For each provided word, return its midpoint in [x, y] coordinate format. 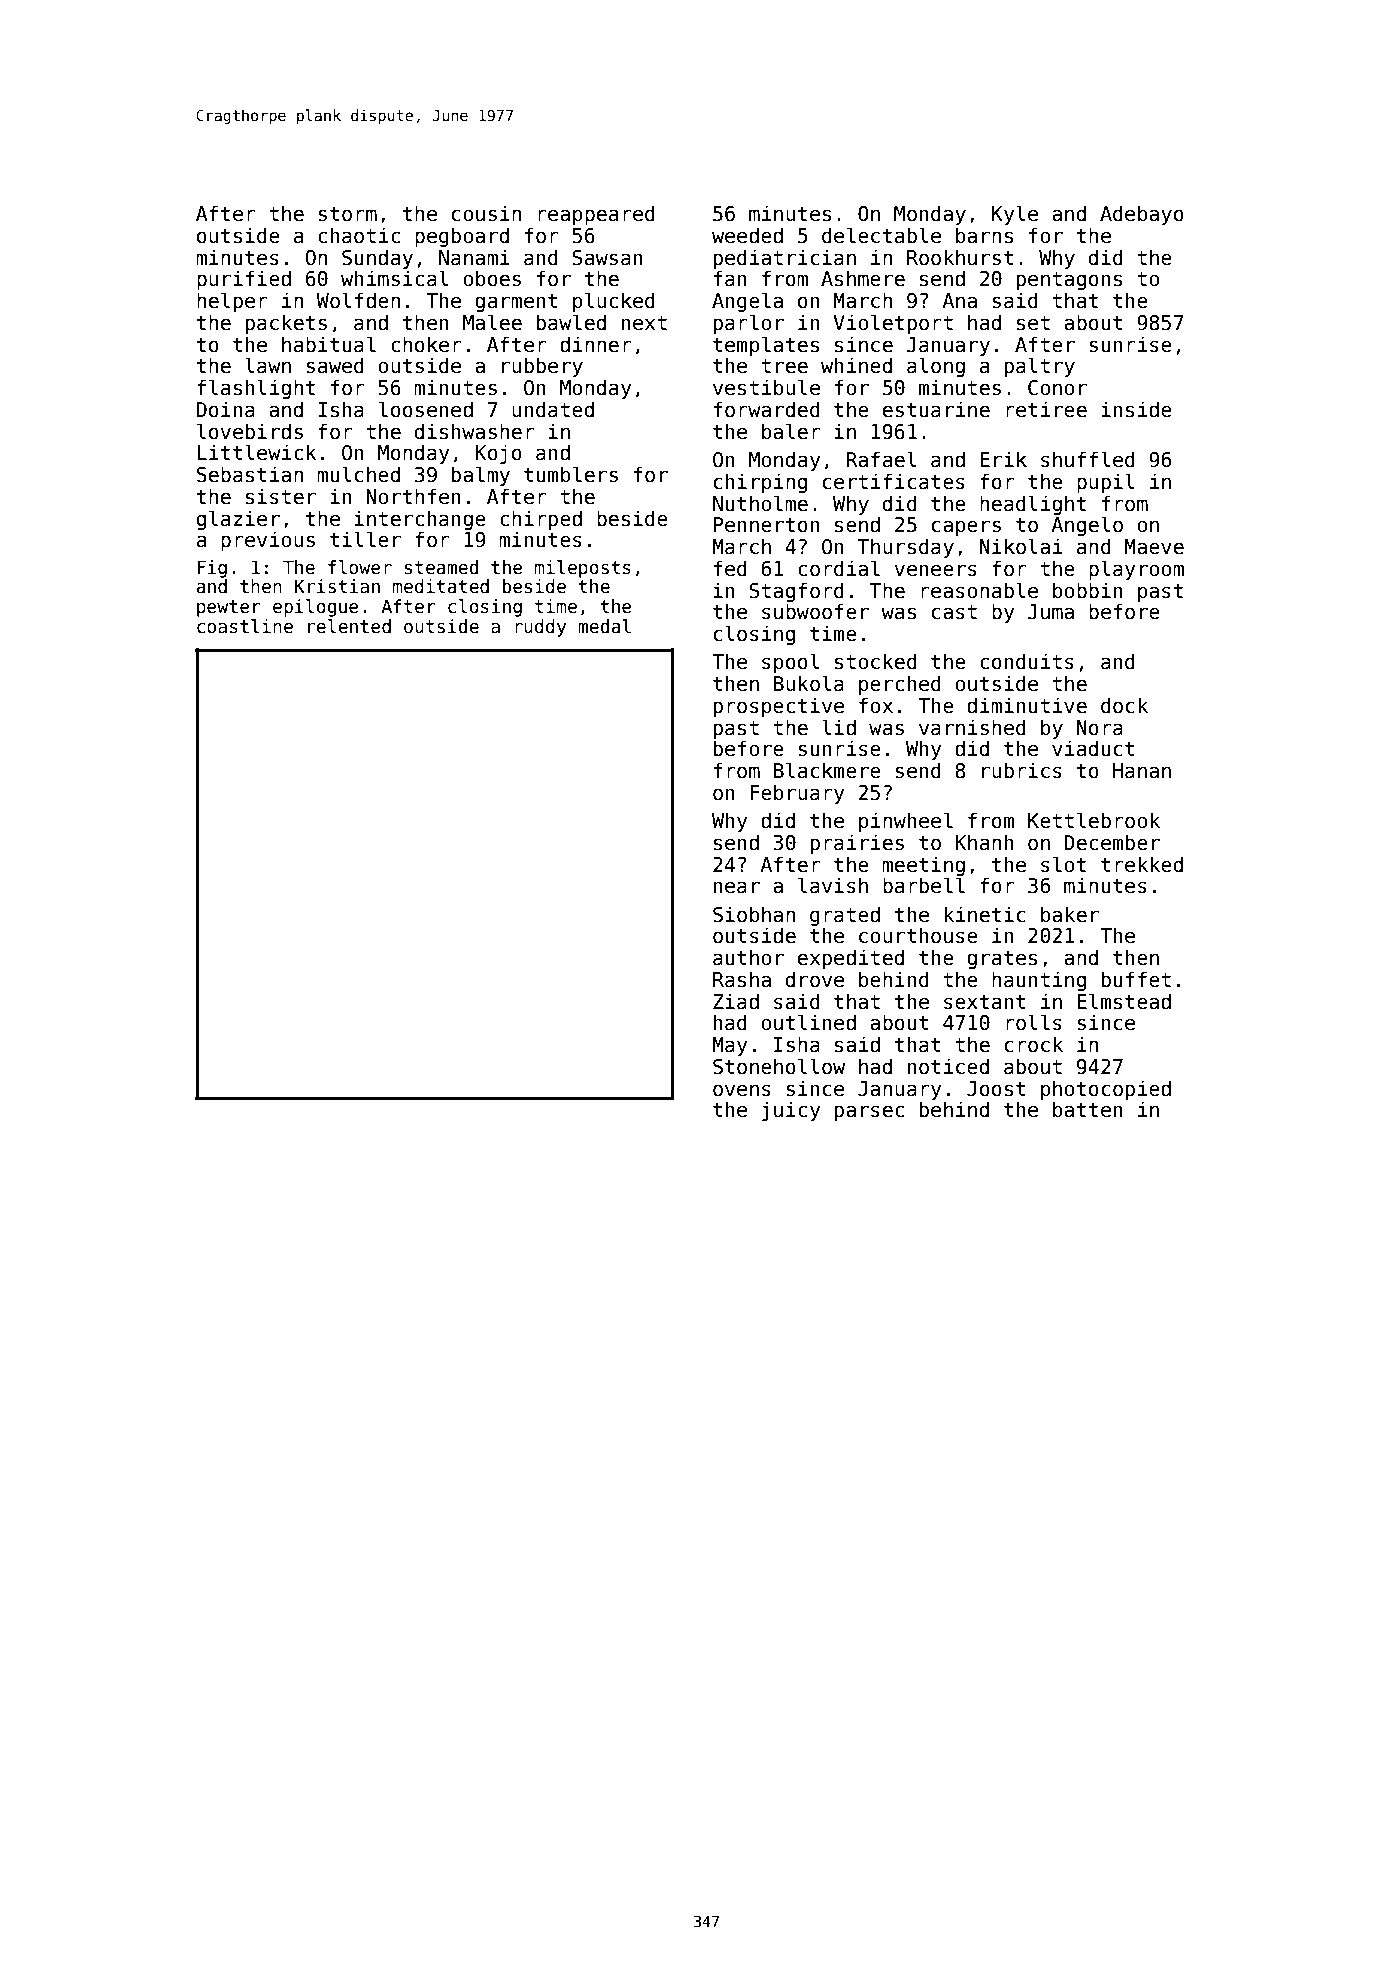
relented [349, 626]
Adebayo [1142, 215]
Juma [1051, 612]
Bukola [809, 683]
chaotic [359, 235]
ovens [742, 1090]
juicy [791, 1111]
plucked [614, 302]
